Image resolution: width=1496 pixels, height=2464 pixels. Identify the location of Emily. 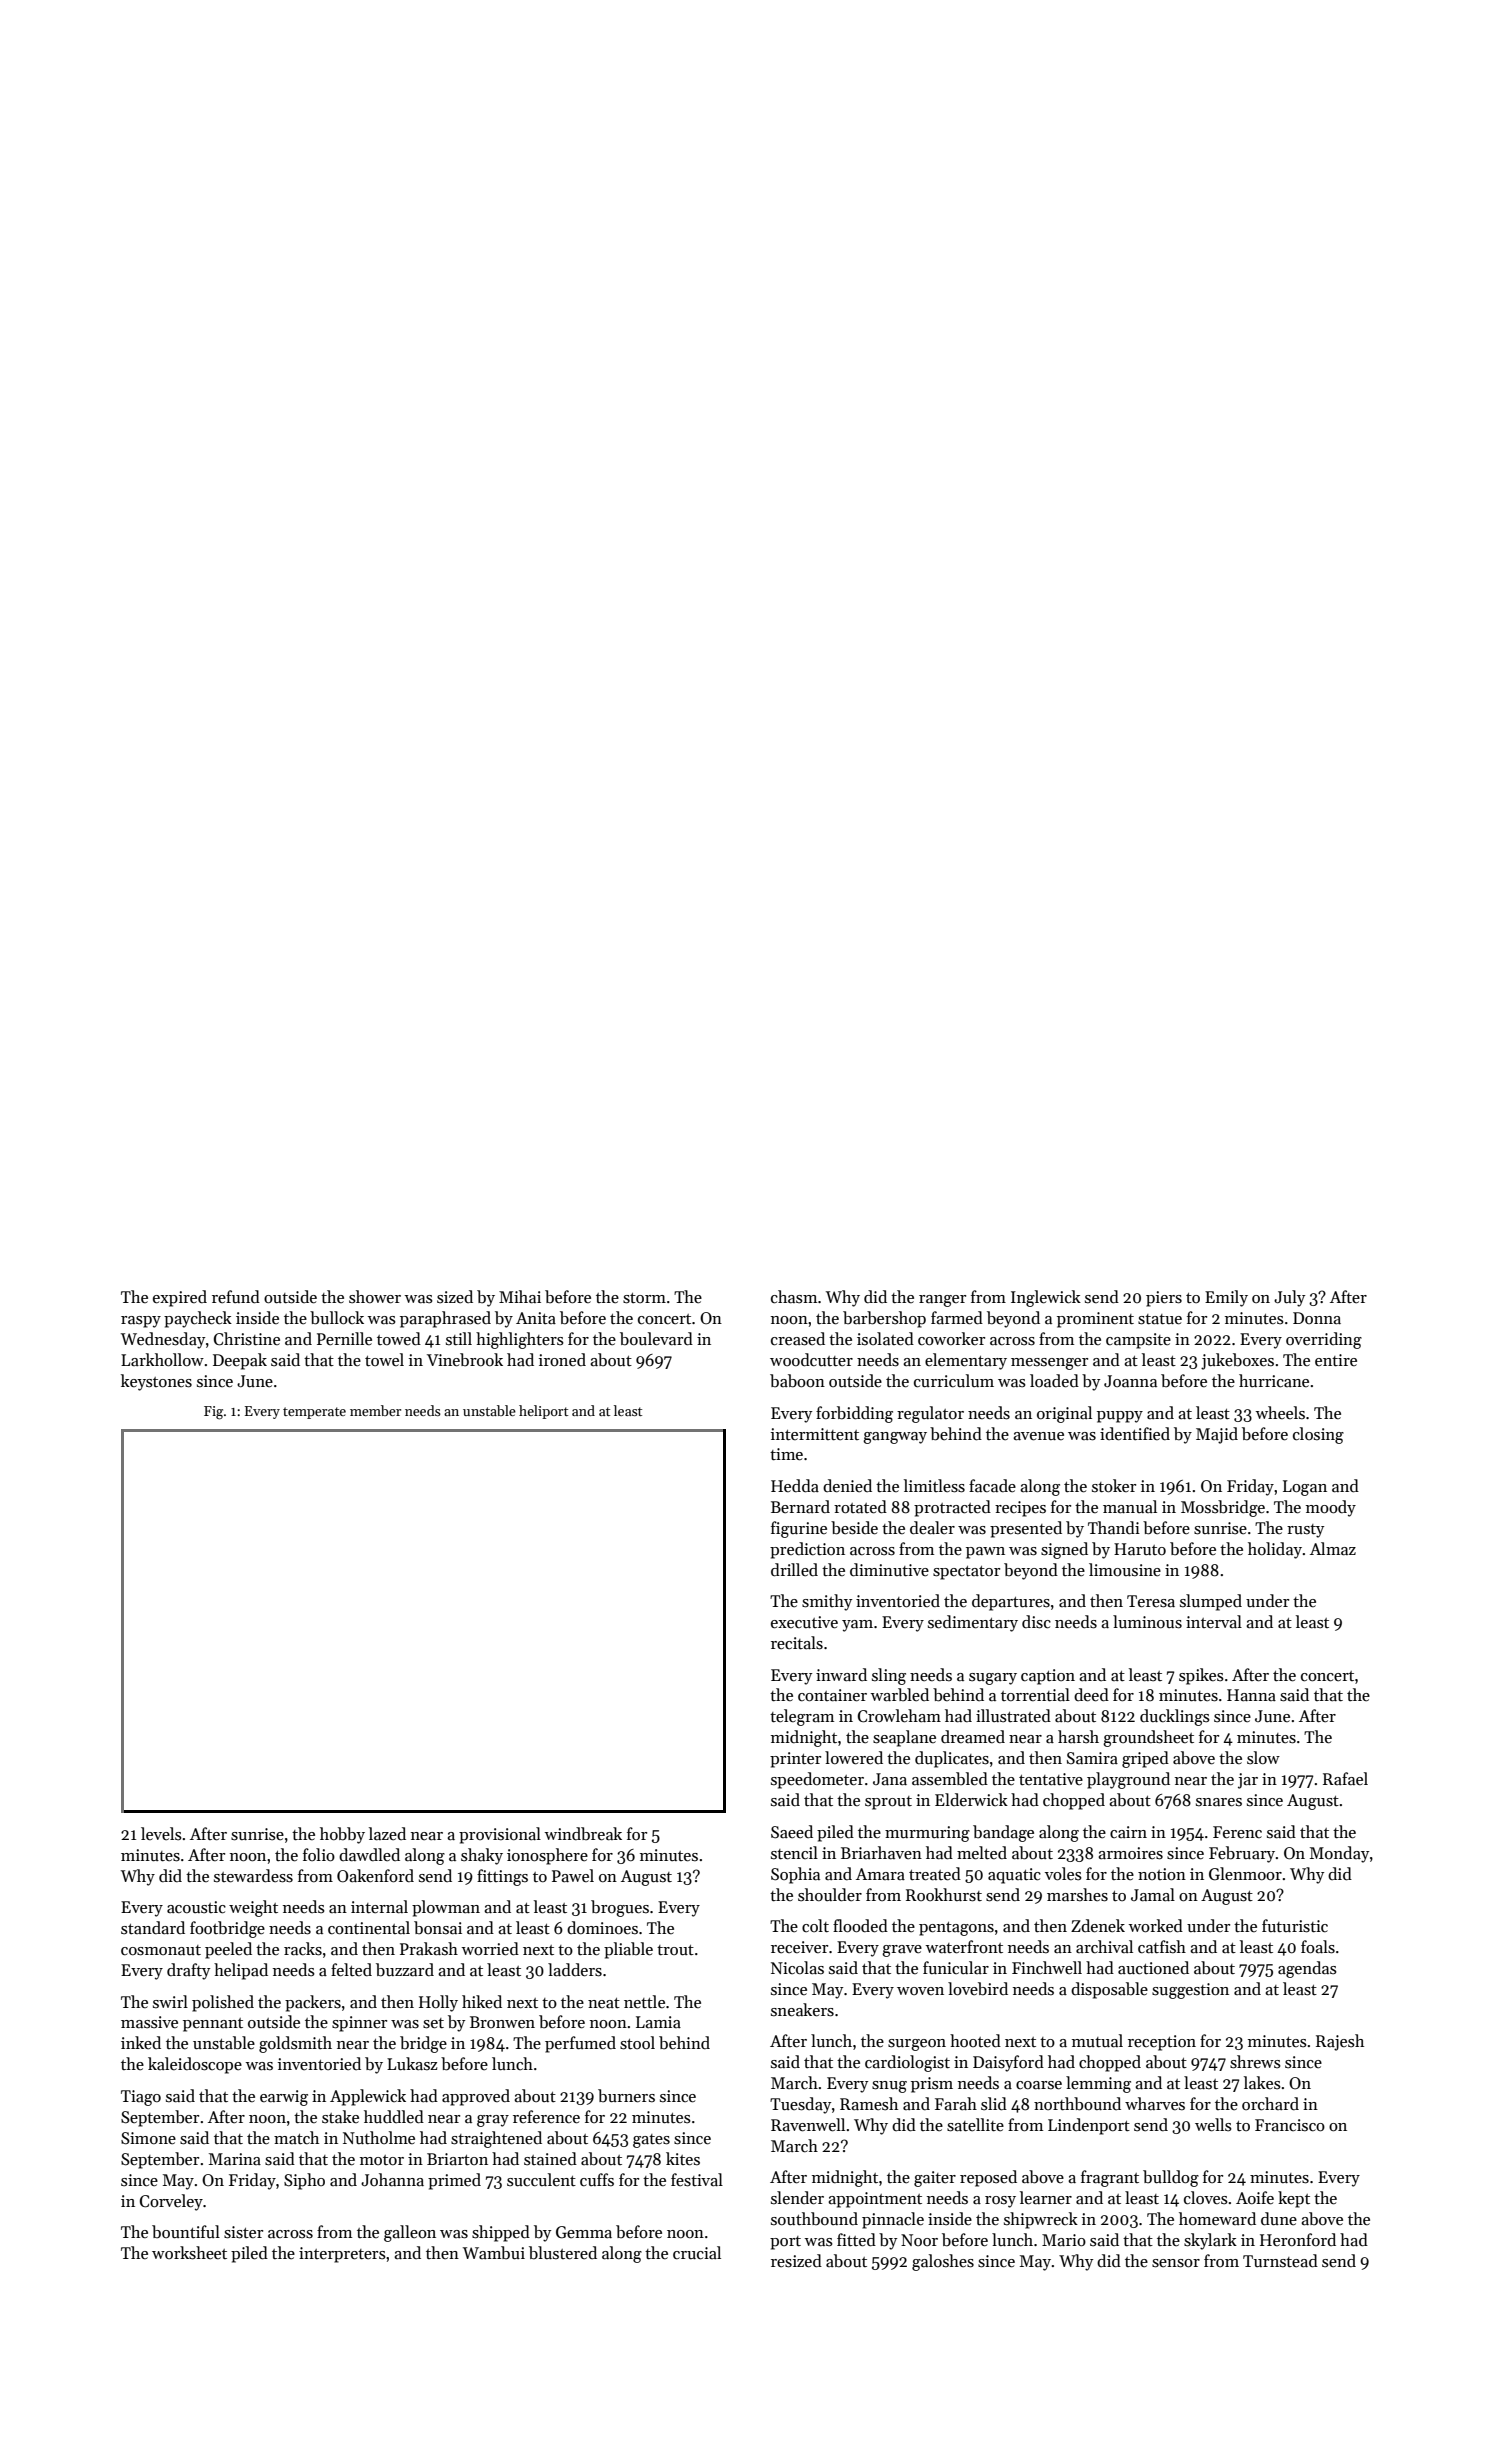
(1226, 1298).
